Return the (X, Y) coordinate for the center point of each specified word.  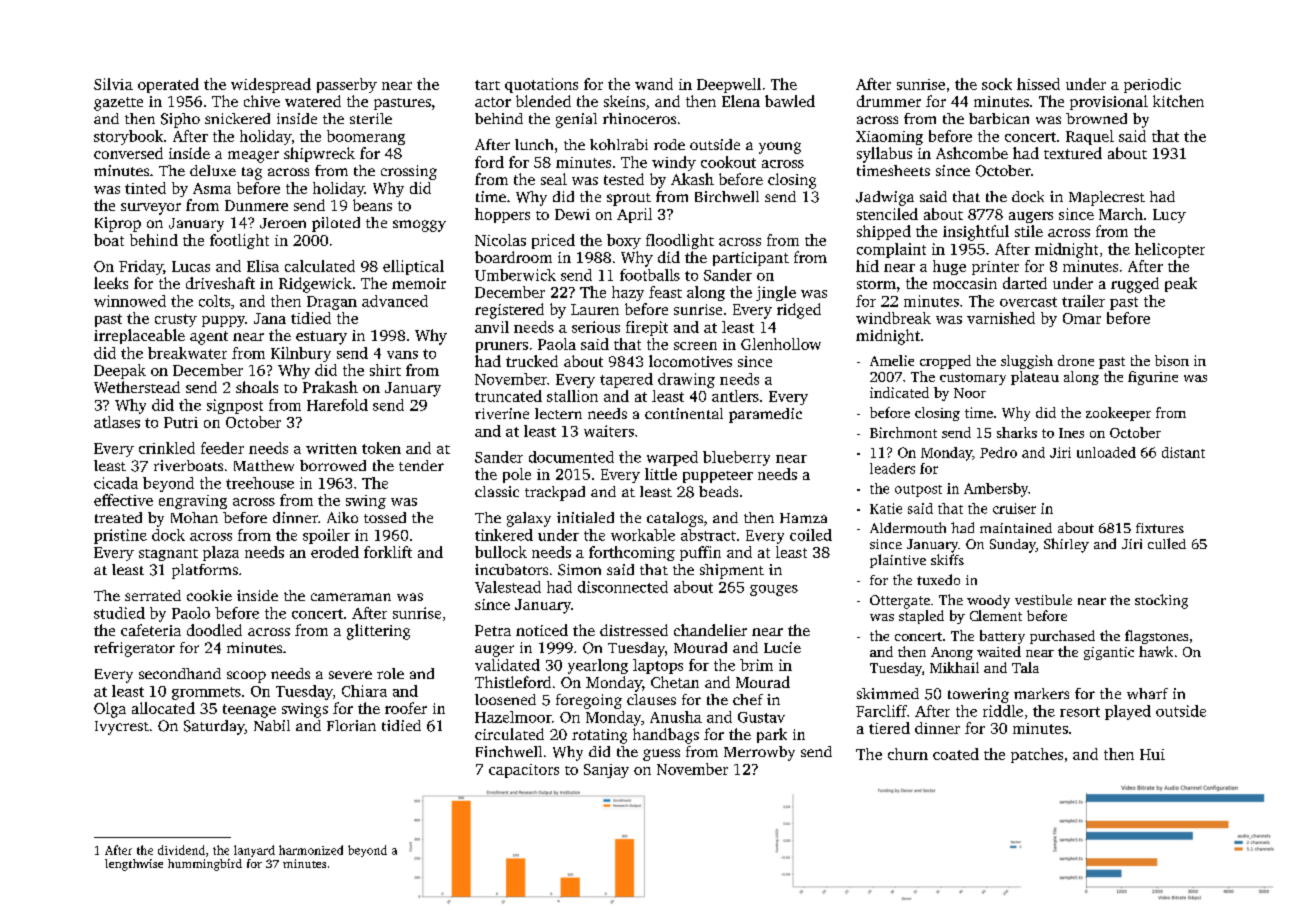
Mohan (194, 517)
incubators (511, 569)
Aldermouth (908, 527)
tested (624, 179)
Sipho (180, 120)
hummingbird (205, 865)
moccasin (965, 283)
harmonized (311, 850)
